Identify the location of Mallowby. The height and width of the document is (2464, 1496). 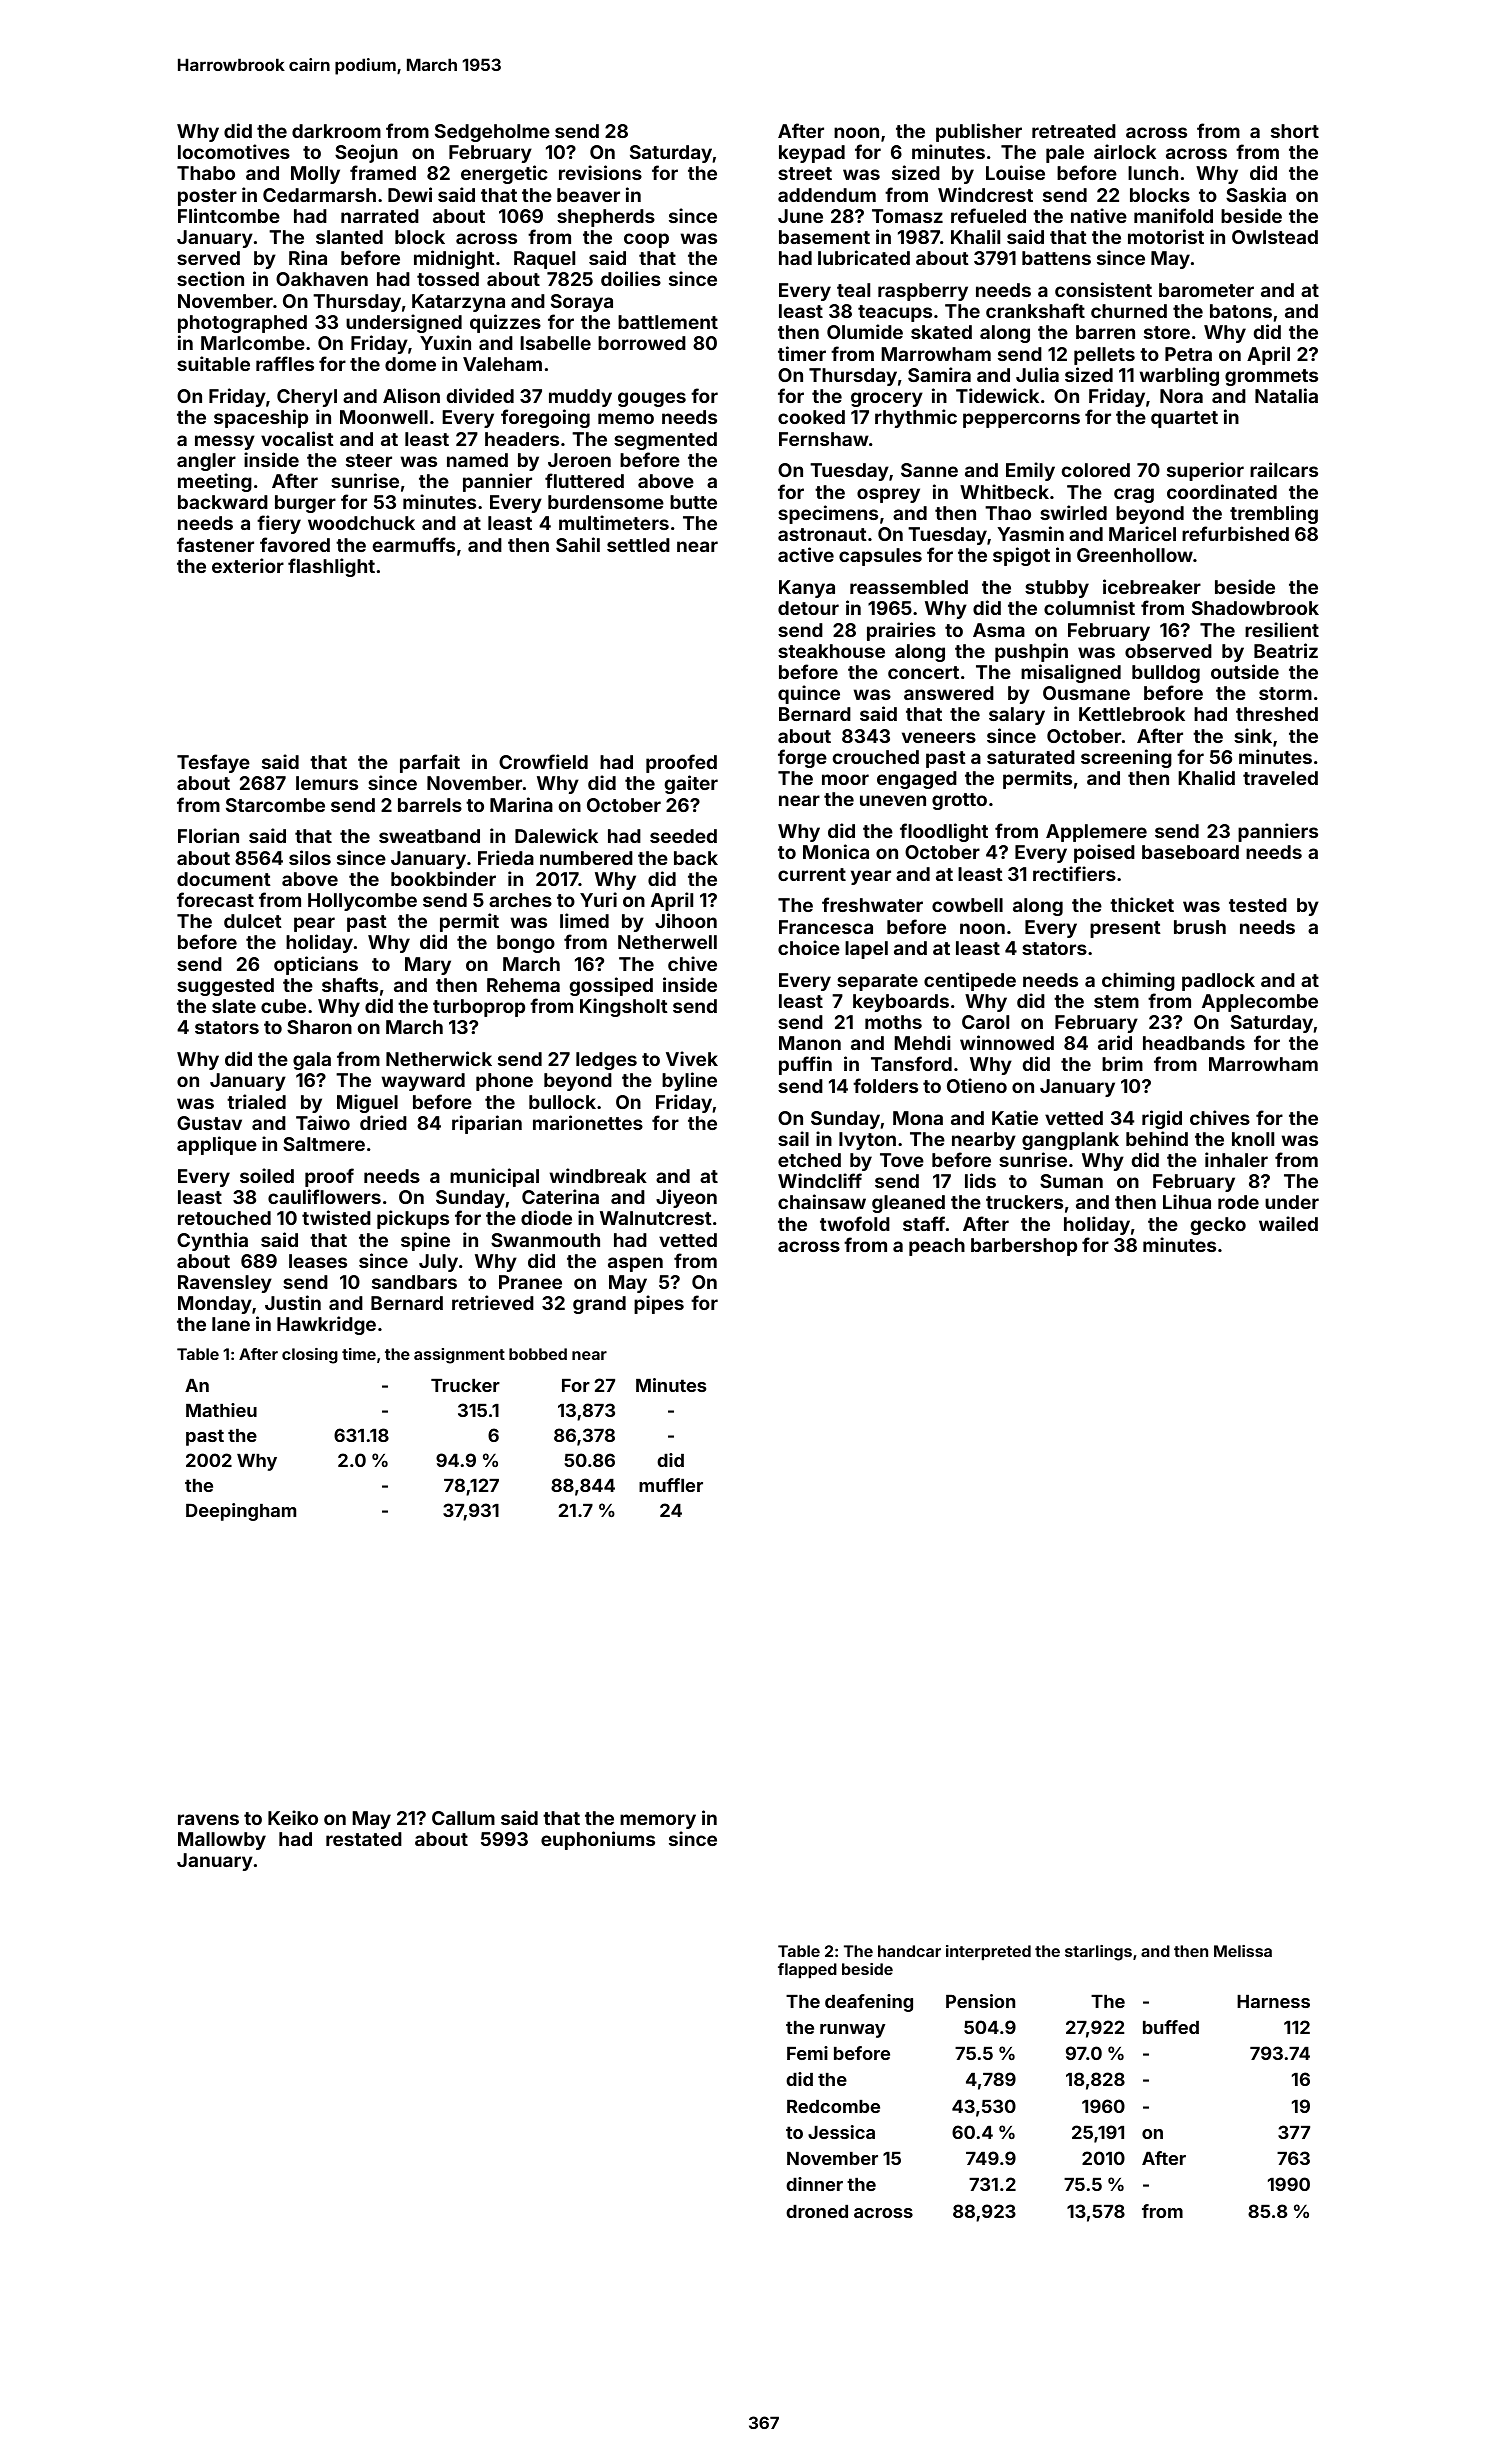
(222, 1841).
